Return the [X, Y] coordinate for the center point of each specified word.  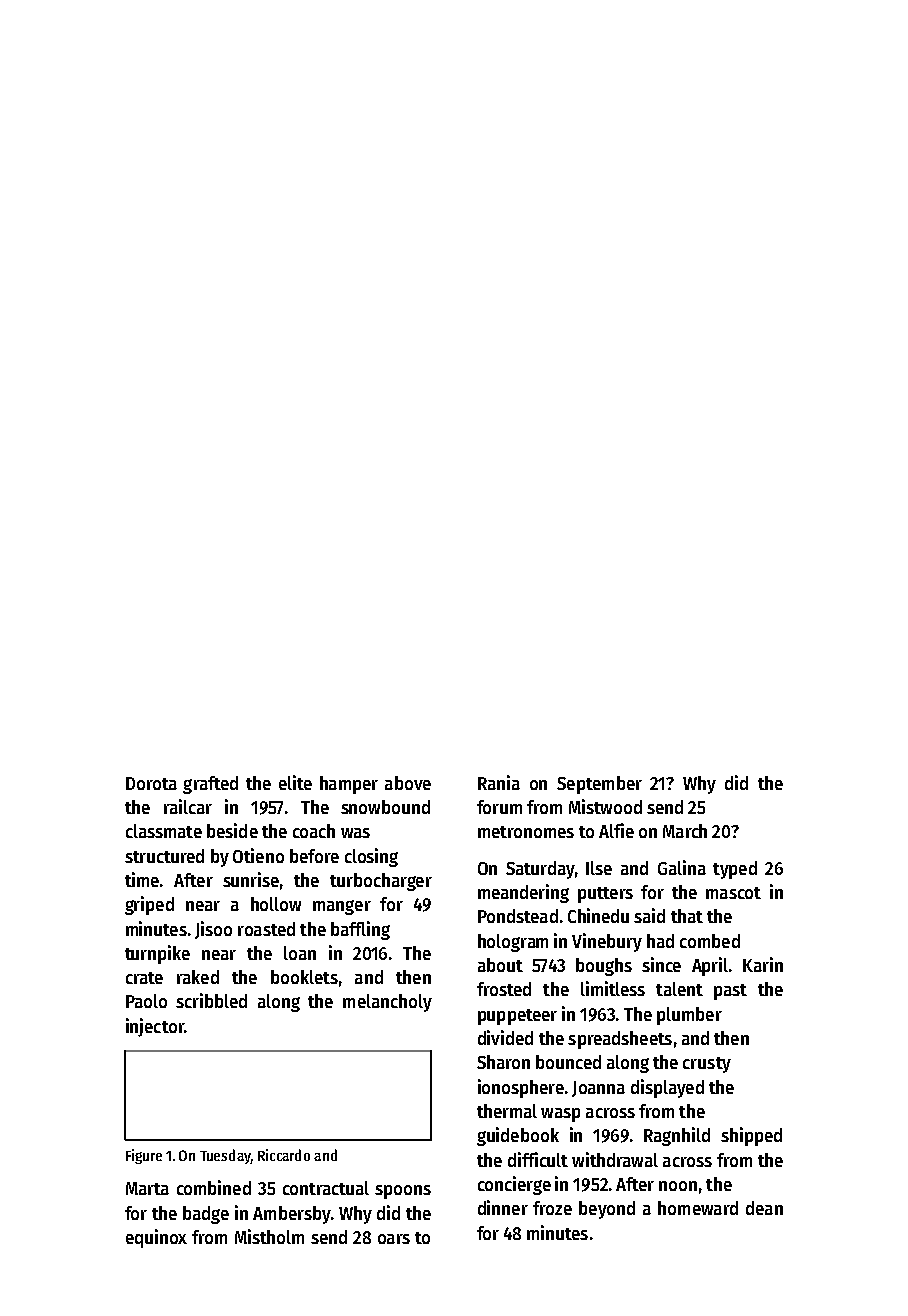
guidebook [518, 1136]
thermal [507, 1111]
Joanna [598, 1089]
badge [206, 1215]
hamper [349, 785]
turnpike [157, 954]
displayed [667, 1088]
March [685, 831]
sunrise [251, 879]
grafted [210, 785]
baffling [360, 930]
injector [155, 1027]
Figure [144, 1156]
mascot [733, 893]
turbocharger [381, 882]
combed [710, 941]
